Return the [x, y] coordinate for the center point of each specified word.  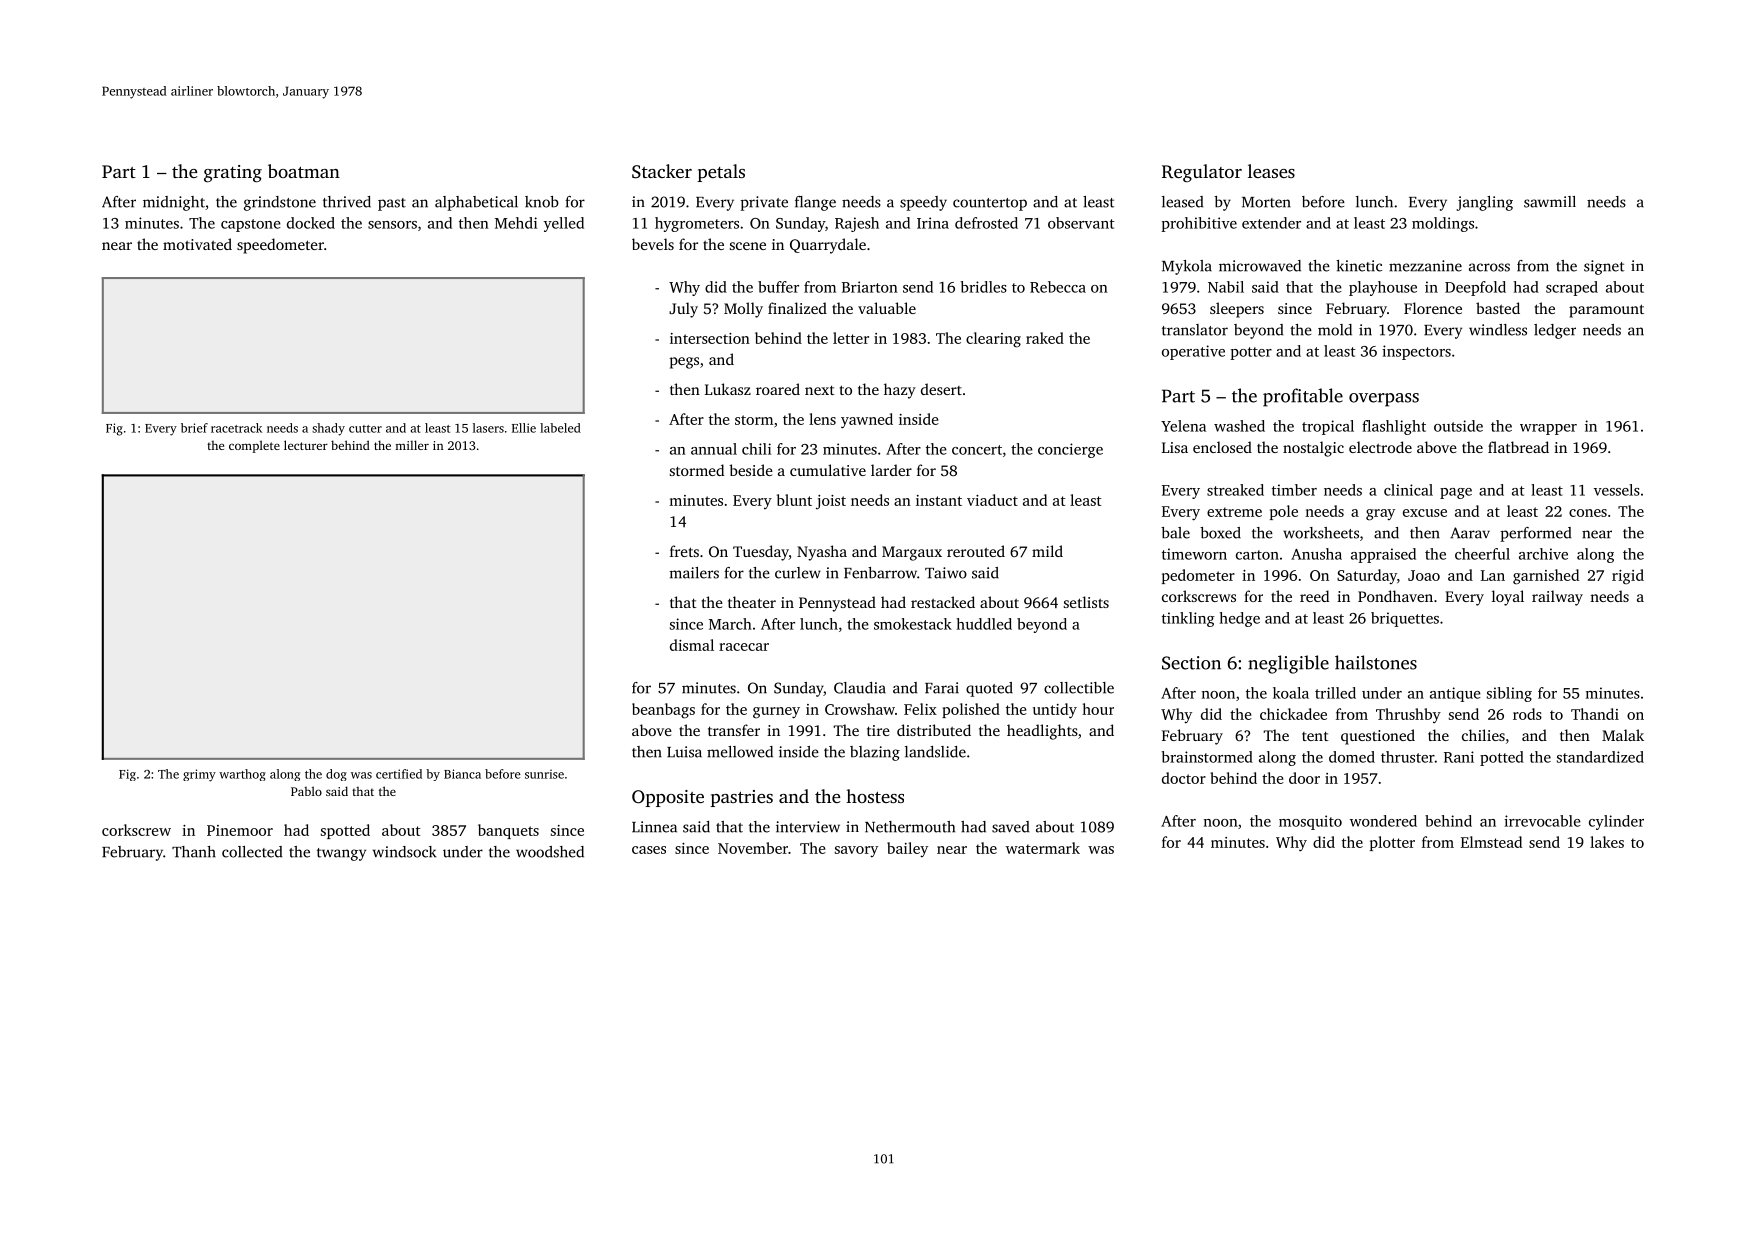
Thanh [194, 852]
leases [1271, 171]
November [753, 848]
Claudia [860, 688]
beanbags [663, 711]
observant [1081, 223]
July [683, 310]
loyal [1508, 598]
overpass [1384, 400]
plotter [1392, 843]
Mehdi [516, 223]
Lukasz [728, 389]
